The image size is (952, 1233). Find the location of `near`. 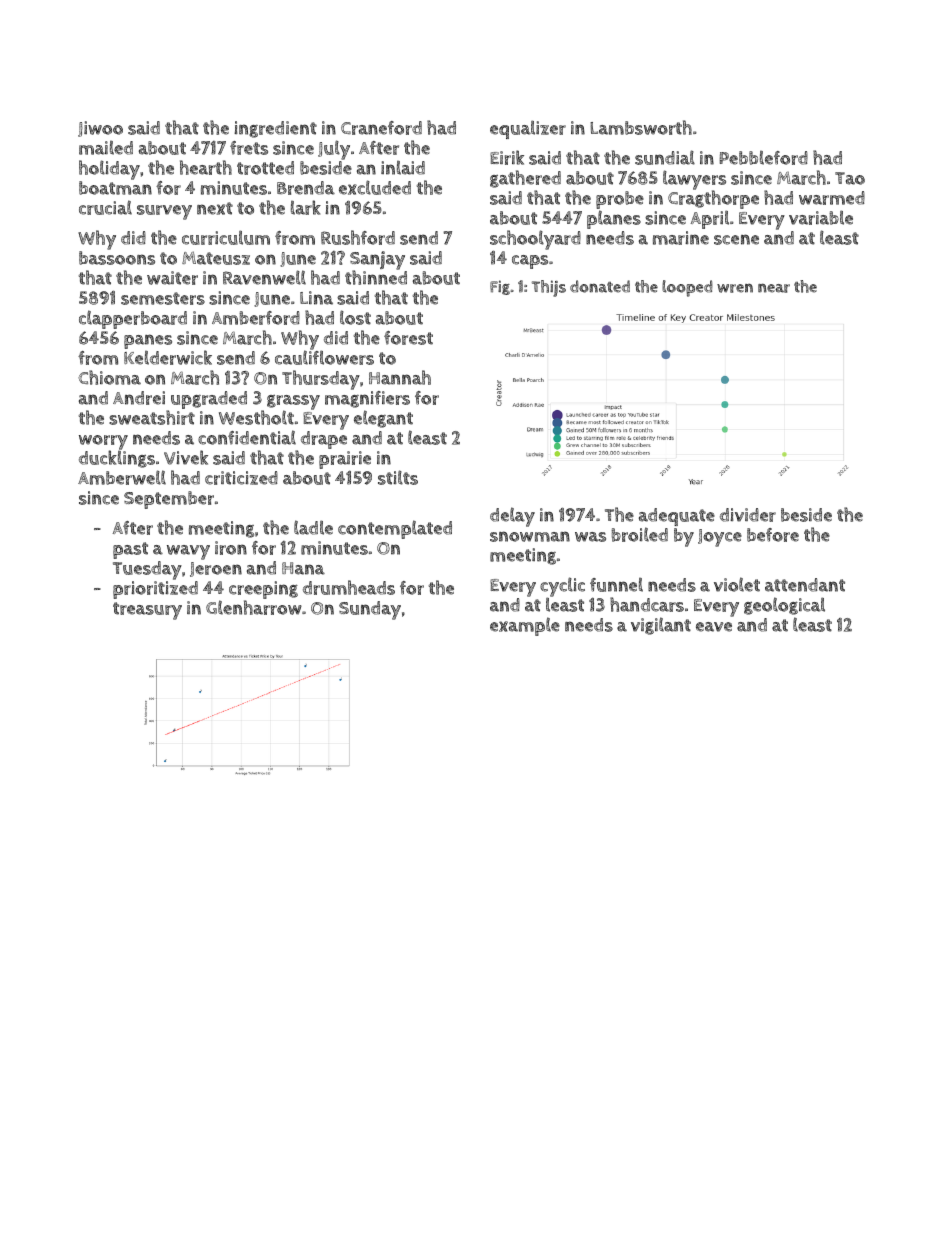

near is located at coordinates (774, 288).
